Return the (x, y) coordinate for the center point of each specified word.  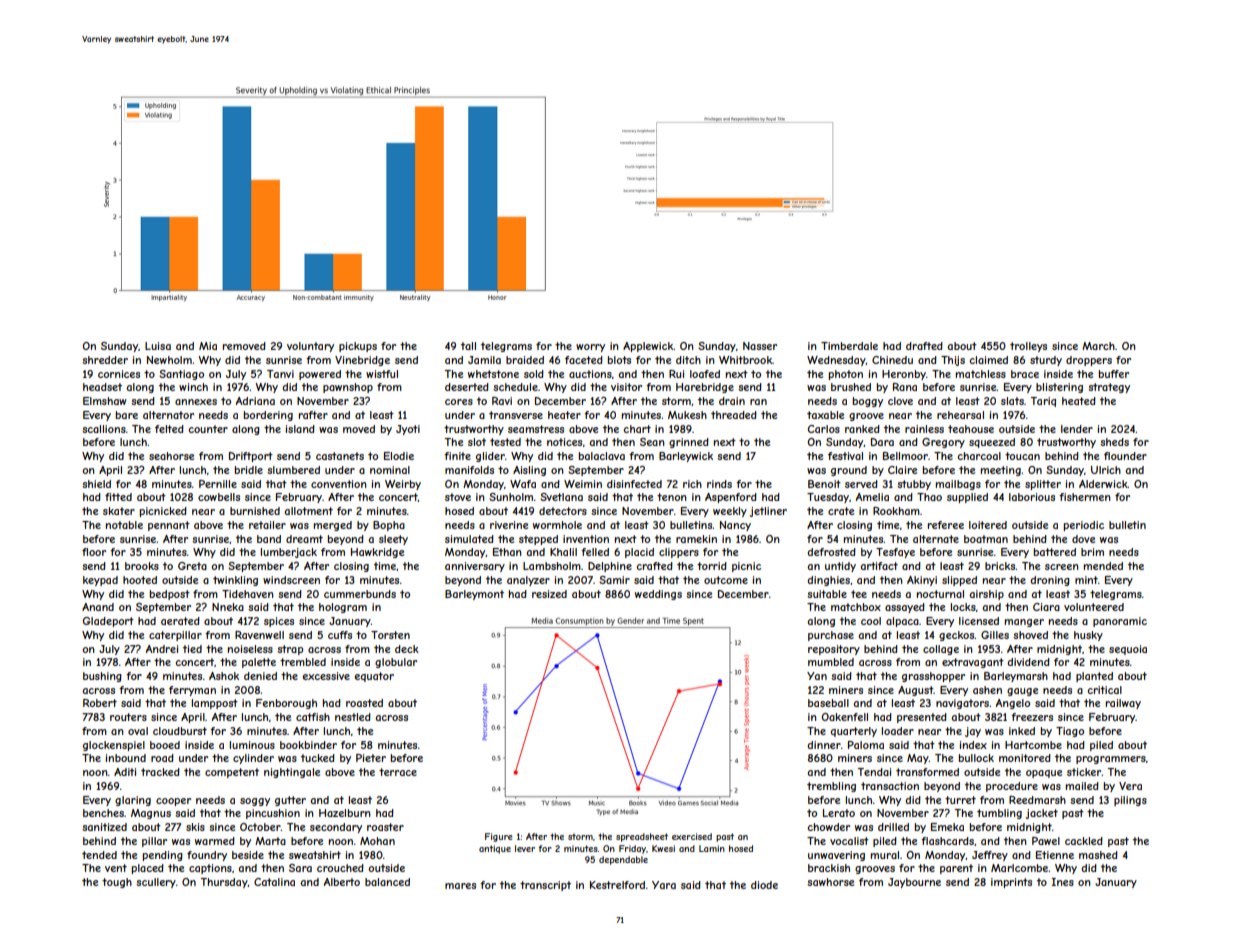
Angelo (1013, 704)
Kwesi (663, 848)
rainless (924, 429)
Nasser (760, 346)
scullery (156, 883)
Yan (817, 676)
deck (407, 649)
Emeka (947, 827)
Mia (208, 346)
